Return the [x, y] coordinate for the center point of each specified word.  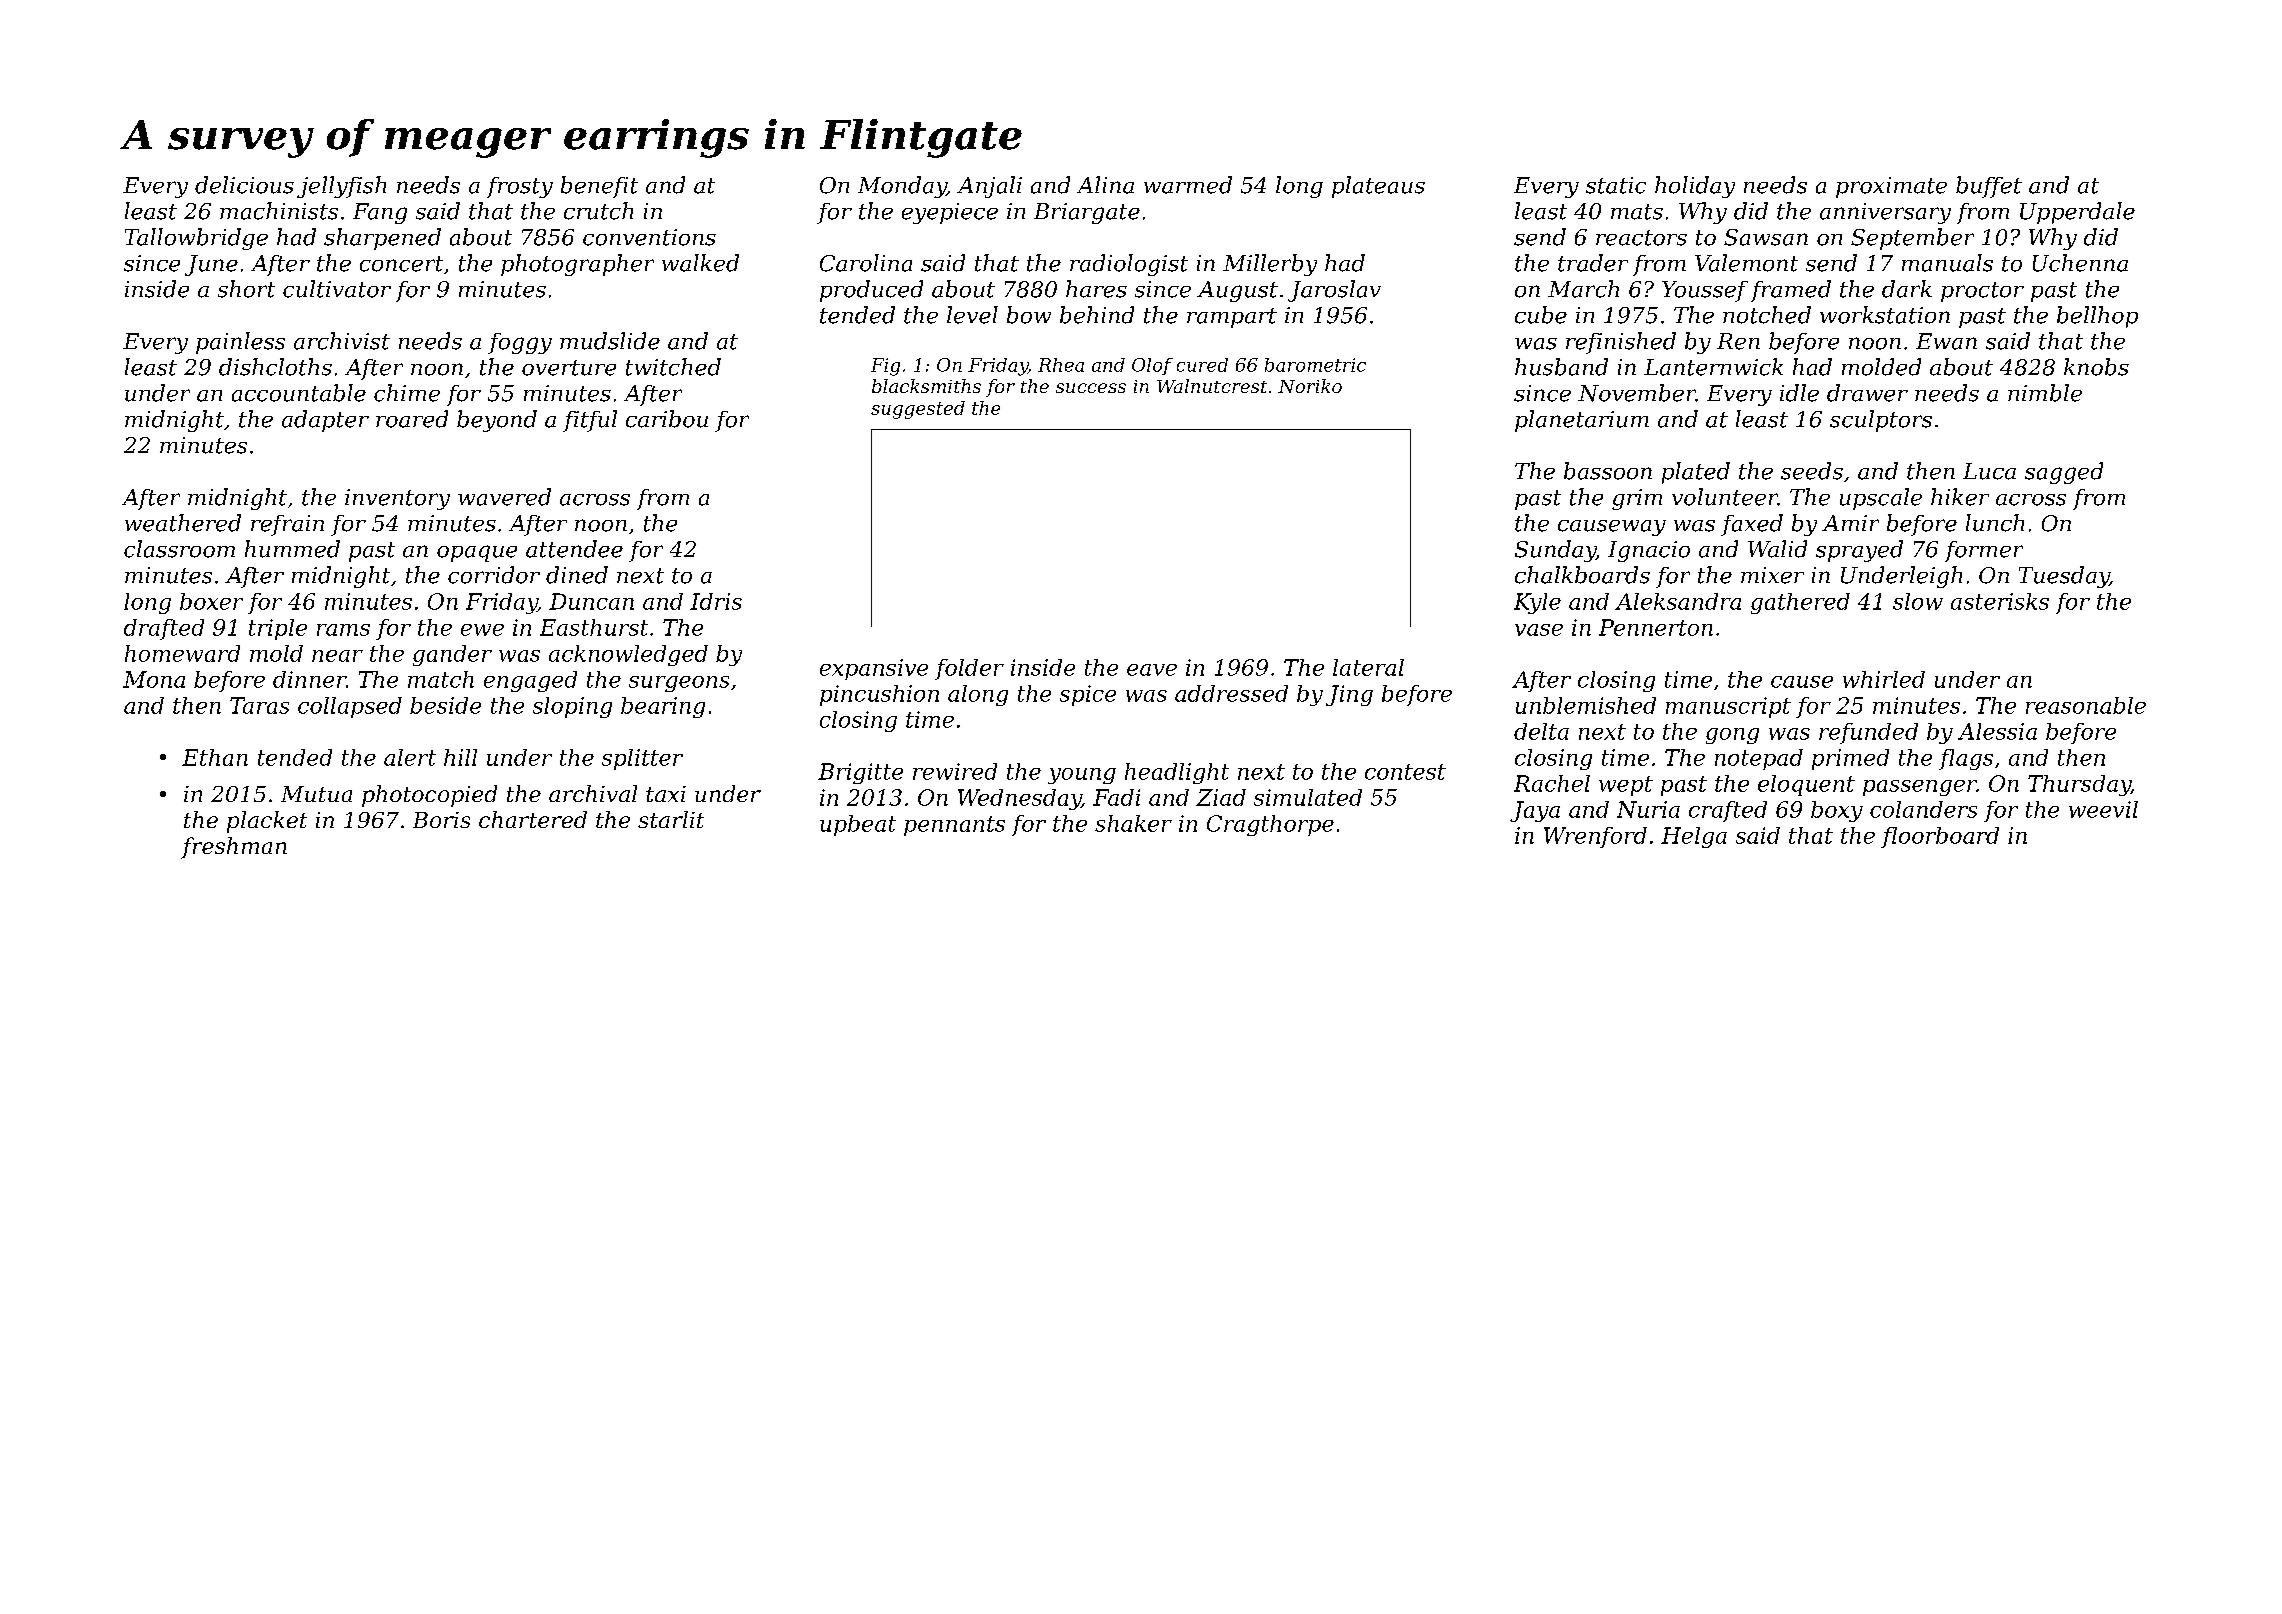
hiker [1960, 497]
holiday [1695, 187]
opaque [477, 553]
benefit [599, 187]
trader [1593, 263]
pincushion [879, 695]
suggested [918, 410]
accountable [299, 393]
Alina [1105, 185]
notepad [1759, 759]
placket [267, 822]
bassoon [1608, 471]
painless [240, 343]
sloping [572, 707]
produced [871, 291]
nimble [2045, 393]
